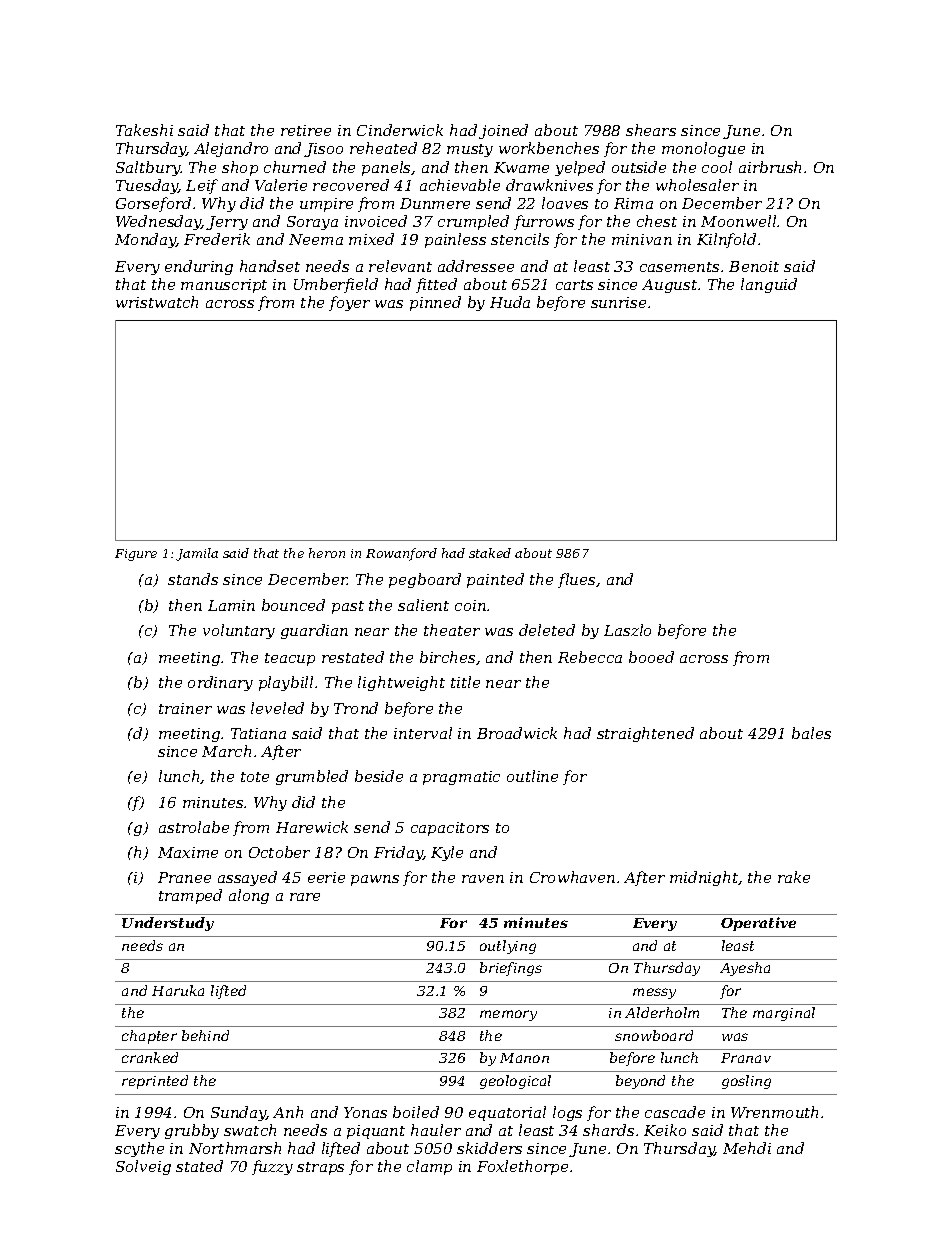 The image size is (952, 1233). Describe the element at coordinates (429, 1167) in the screenshot. I see `clamp` at that location.
